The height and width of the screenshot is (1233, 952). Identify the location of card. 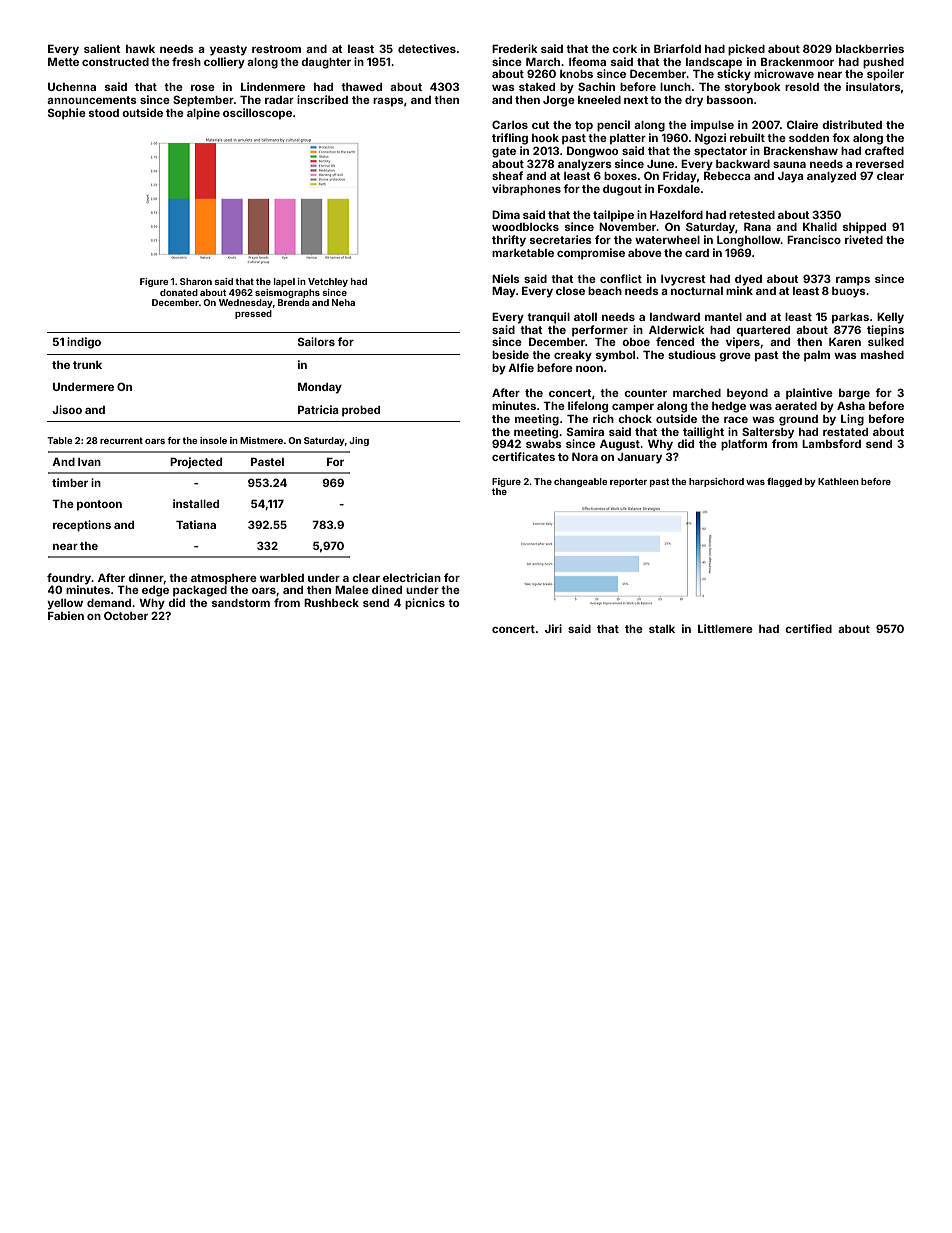
(697, 253).
